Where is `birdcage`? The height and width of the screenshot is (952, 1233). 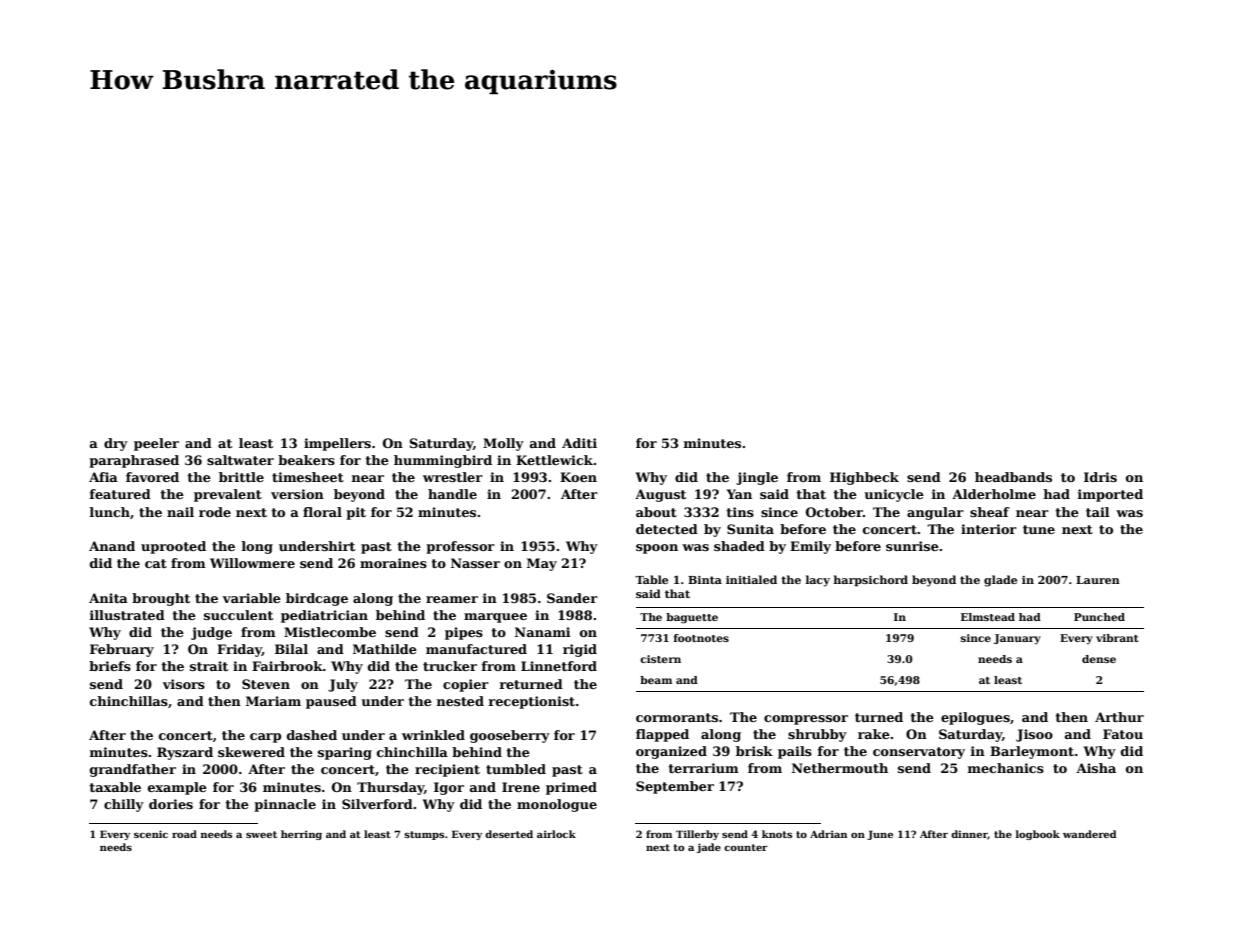 birdcage is located at coordinates (317, 599).
